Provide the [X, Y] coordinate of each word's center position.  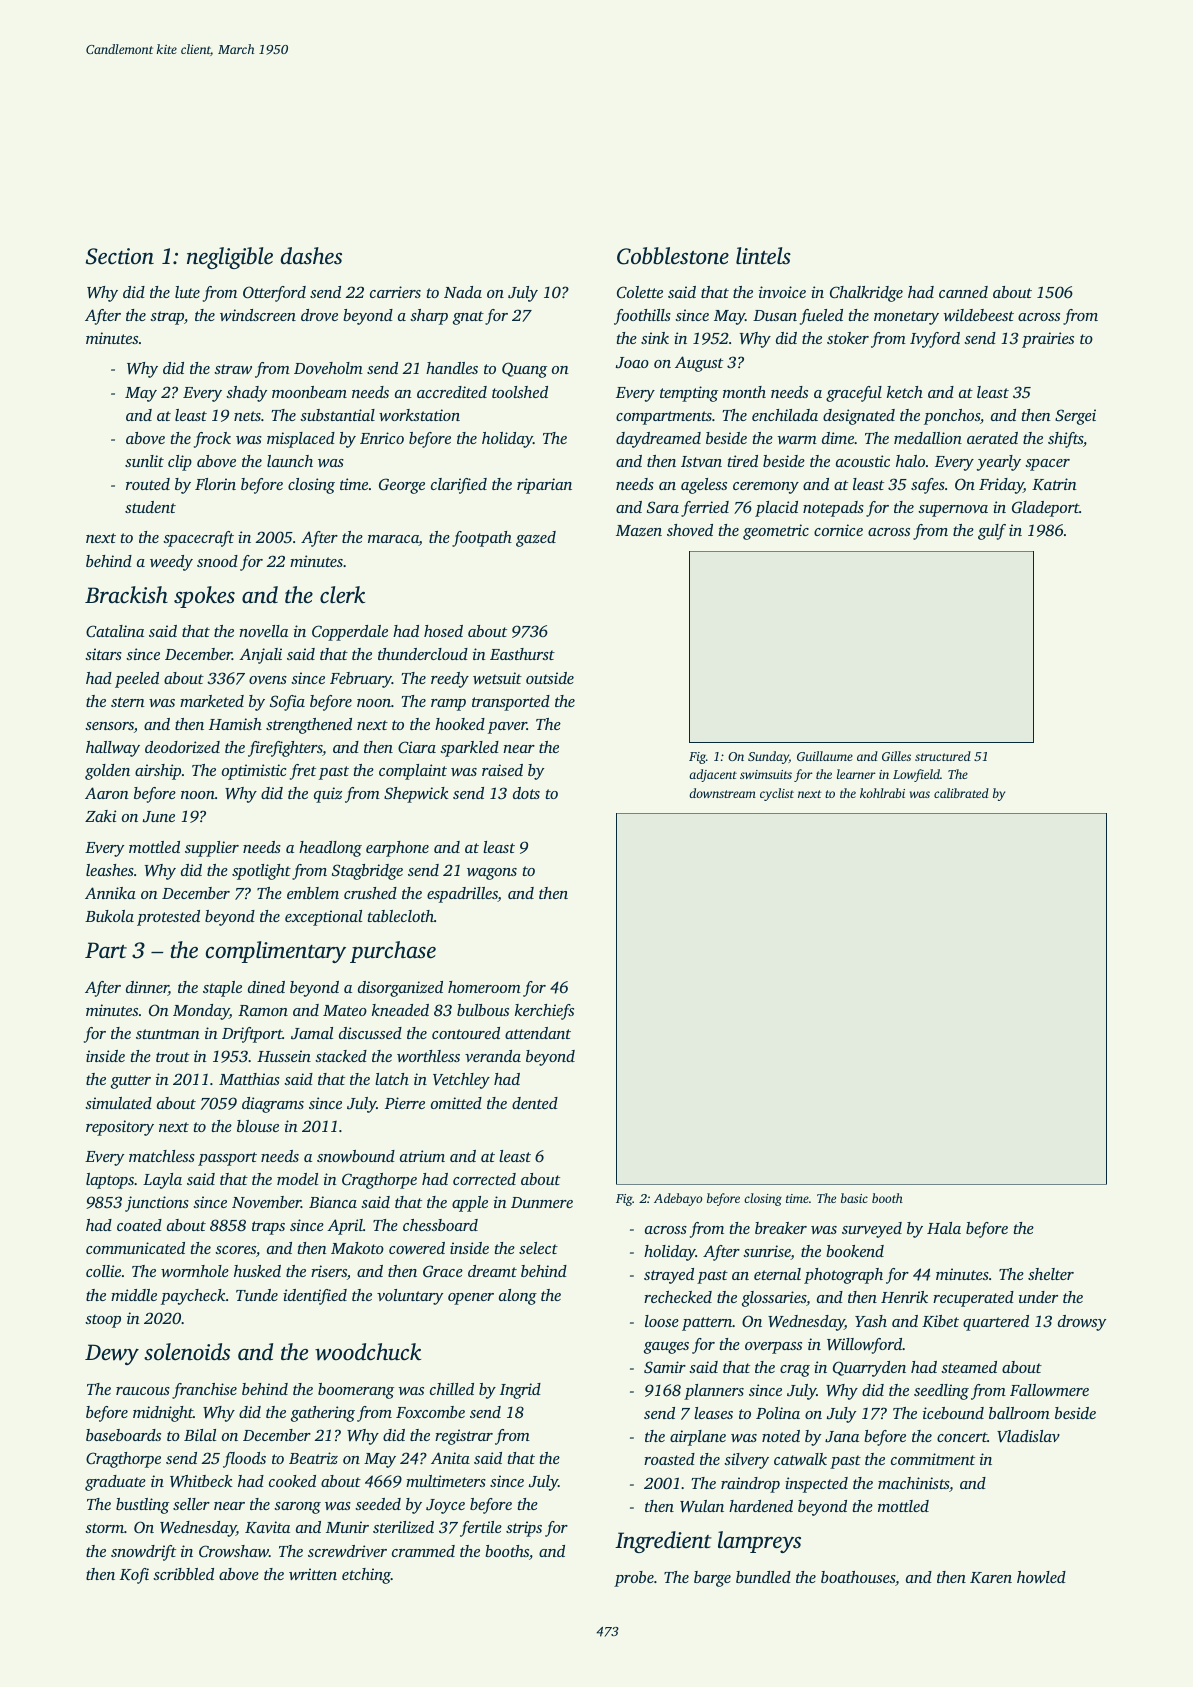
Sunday [768, 757]
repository [120, 1128]
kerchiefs [544, 1012]
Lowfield [916, 775]
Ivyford [935, 340]
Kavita [267, 1527]
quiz [328, 795]
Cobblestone [673, 256]
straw [233, 369]
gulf [992, 532]
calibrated [961, 793]
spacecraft [198, 539]
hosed [443, 631]
